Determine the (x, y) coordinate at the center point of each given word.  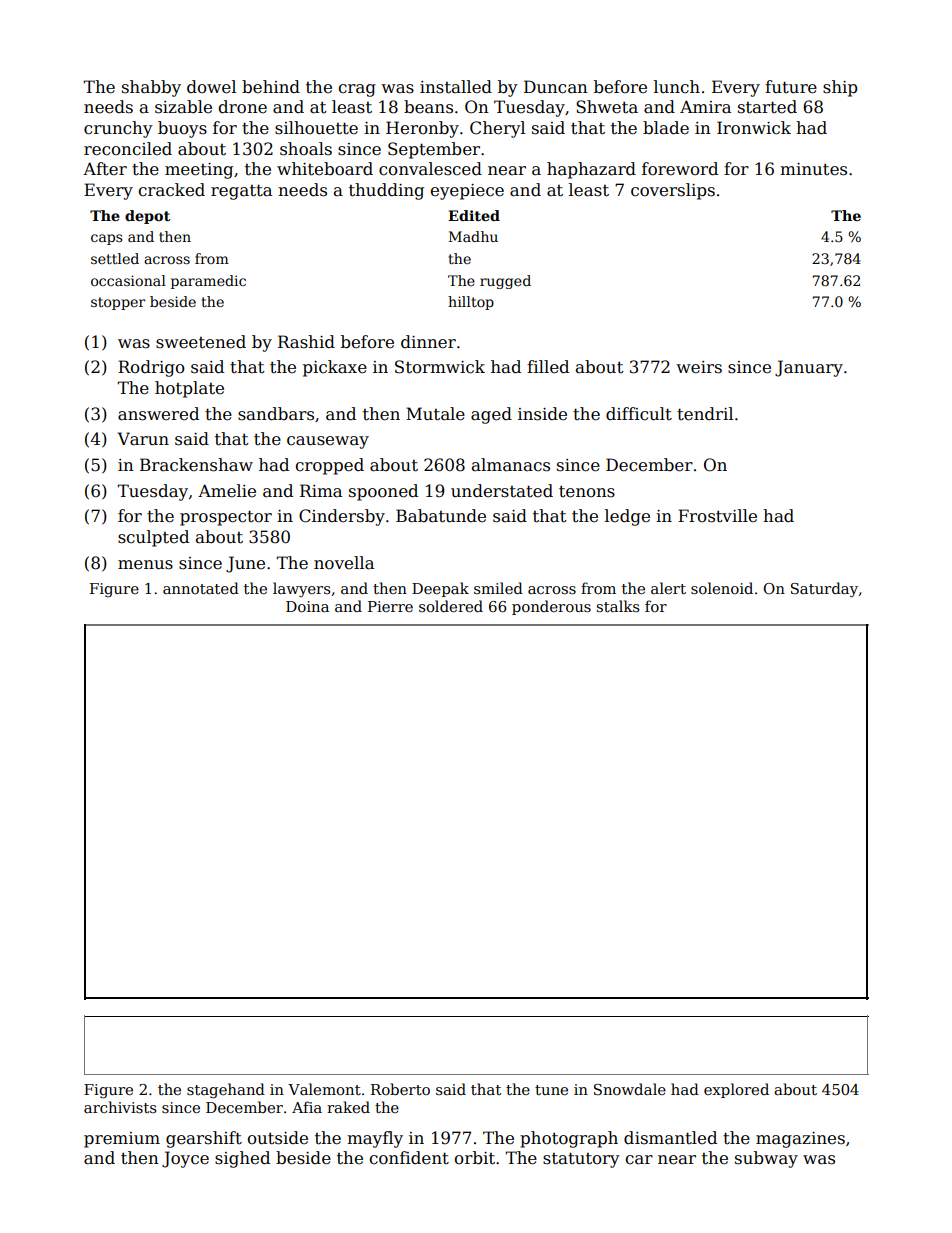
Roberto (400, 1089)
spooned (383, 492)
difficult (639, 414)
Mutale (435, 414)
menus (145, 565)
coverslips (673, 191)
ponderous (551, 607)
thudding (386, 191)
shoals (306, 149)
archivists (120, 1107)
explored (736, 1090)
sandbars (276, 414)
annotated (201, 588)
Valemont (324, 1089)
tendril (705, 414)
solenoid (722, 588)
